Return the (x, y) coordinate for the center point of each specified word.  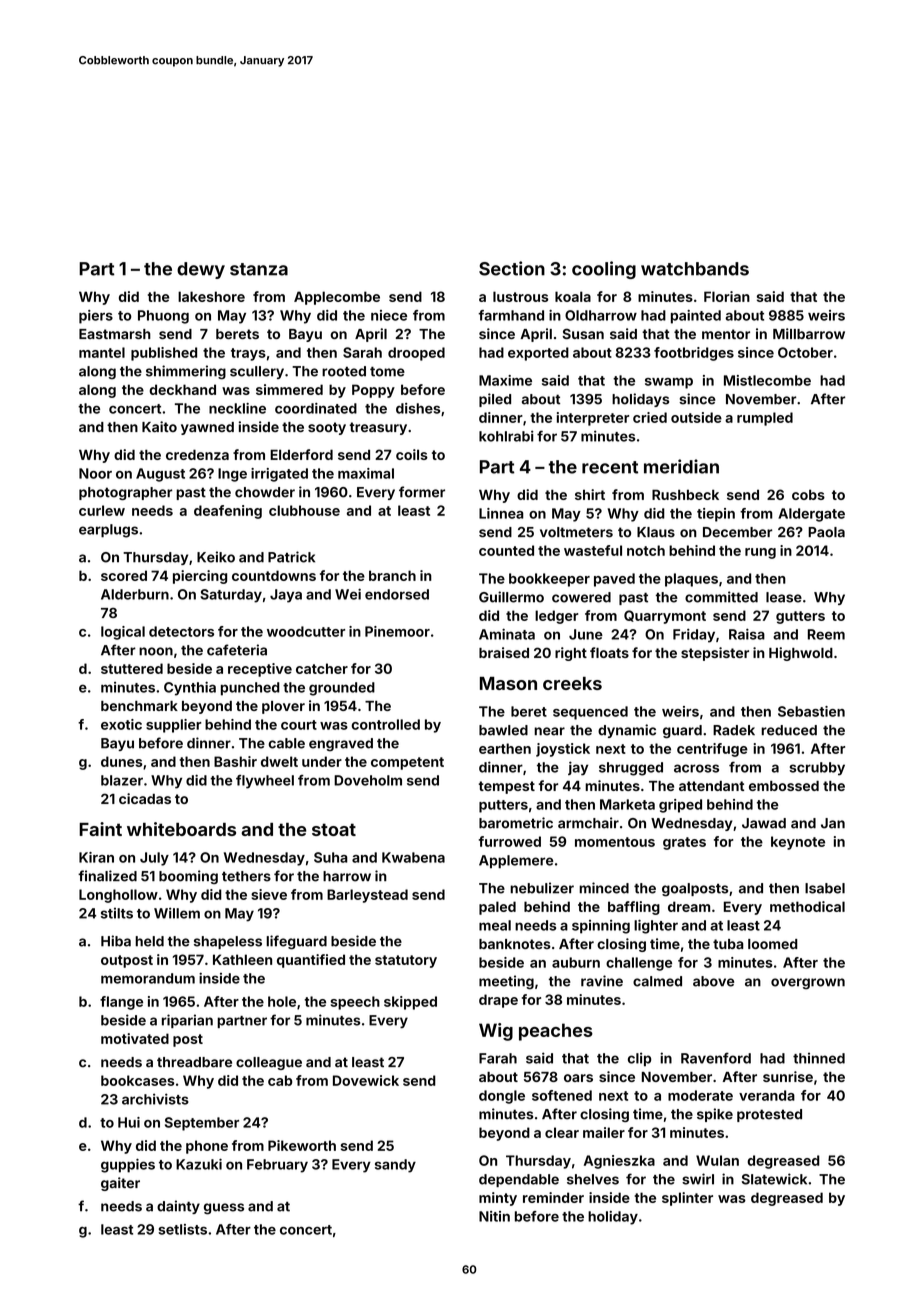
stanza (259, 269)
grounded (342, 689)
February (277, 1166)
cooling (604, 270)
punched (250, 689)
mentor (726, 334)
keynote (798, 843)
